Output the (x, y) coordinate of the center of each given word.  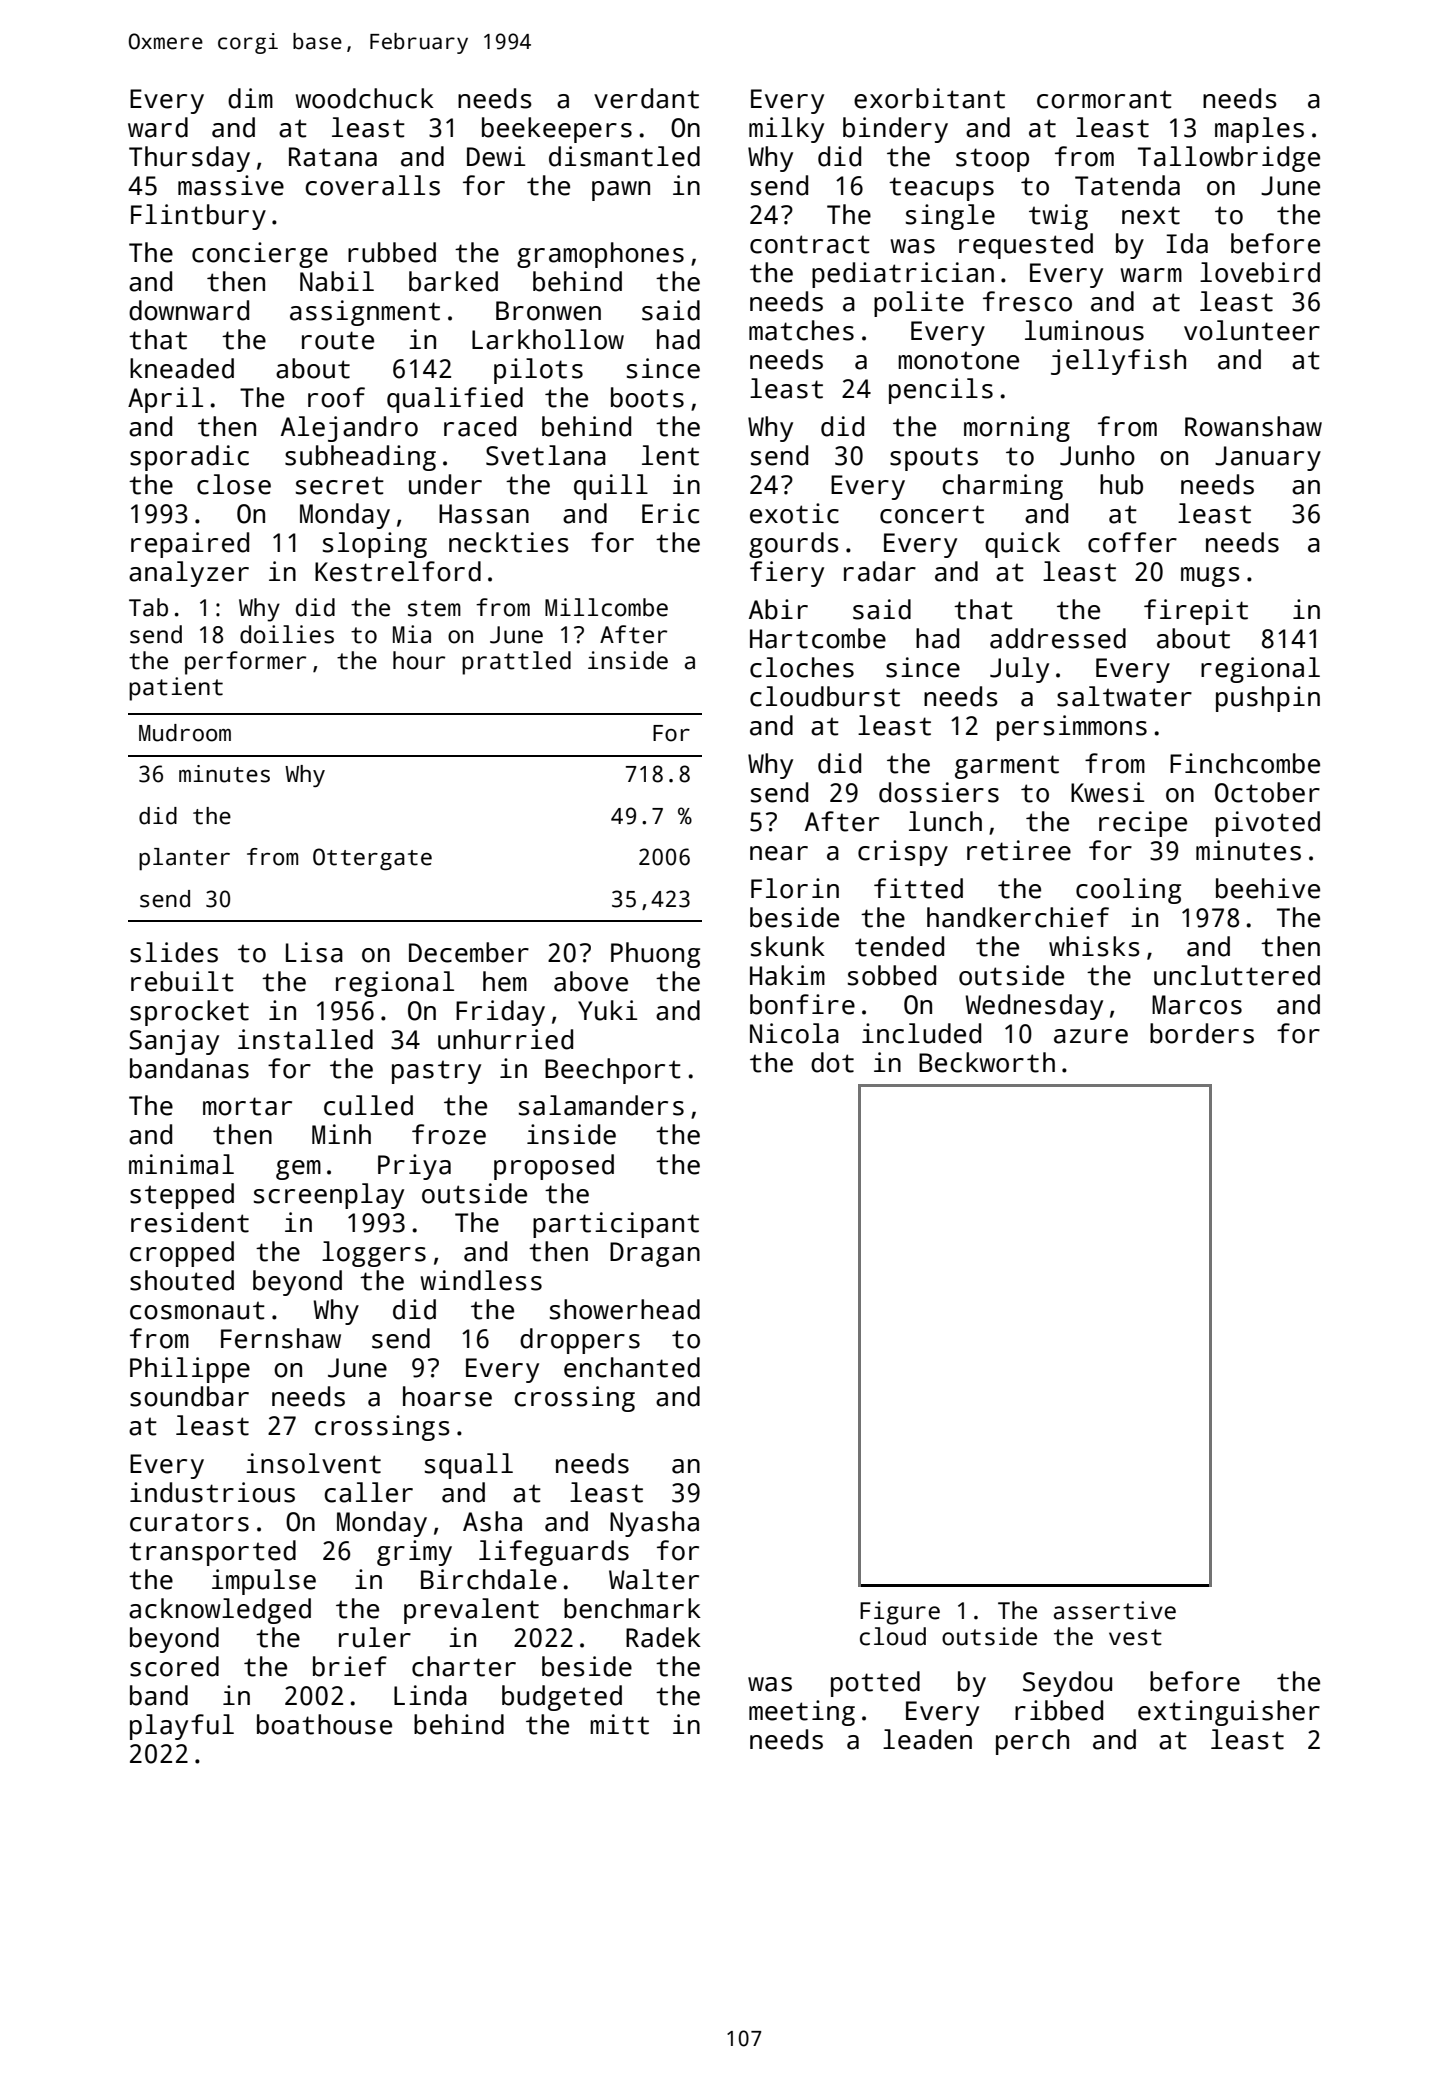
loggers (374, 1254)
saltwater (1124, 696)
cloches (802, 667)
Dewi (496, 156)
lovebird (1260, 272)
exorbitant (929, 98)
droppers (580, 1341)
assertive (1115, 1610)
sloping (375, 545)
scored (174, 1666)
